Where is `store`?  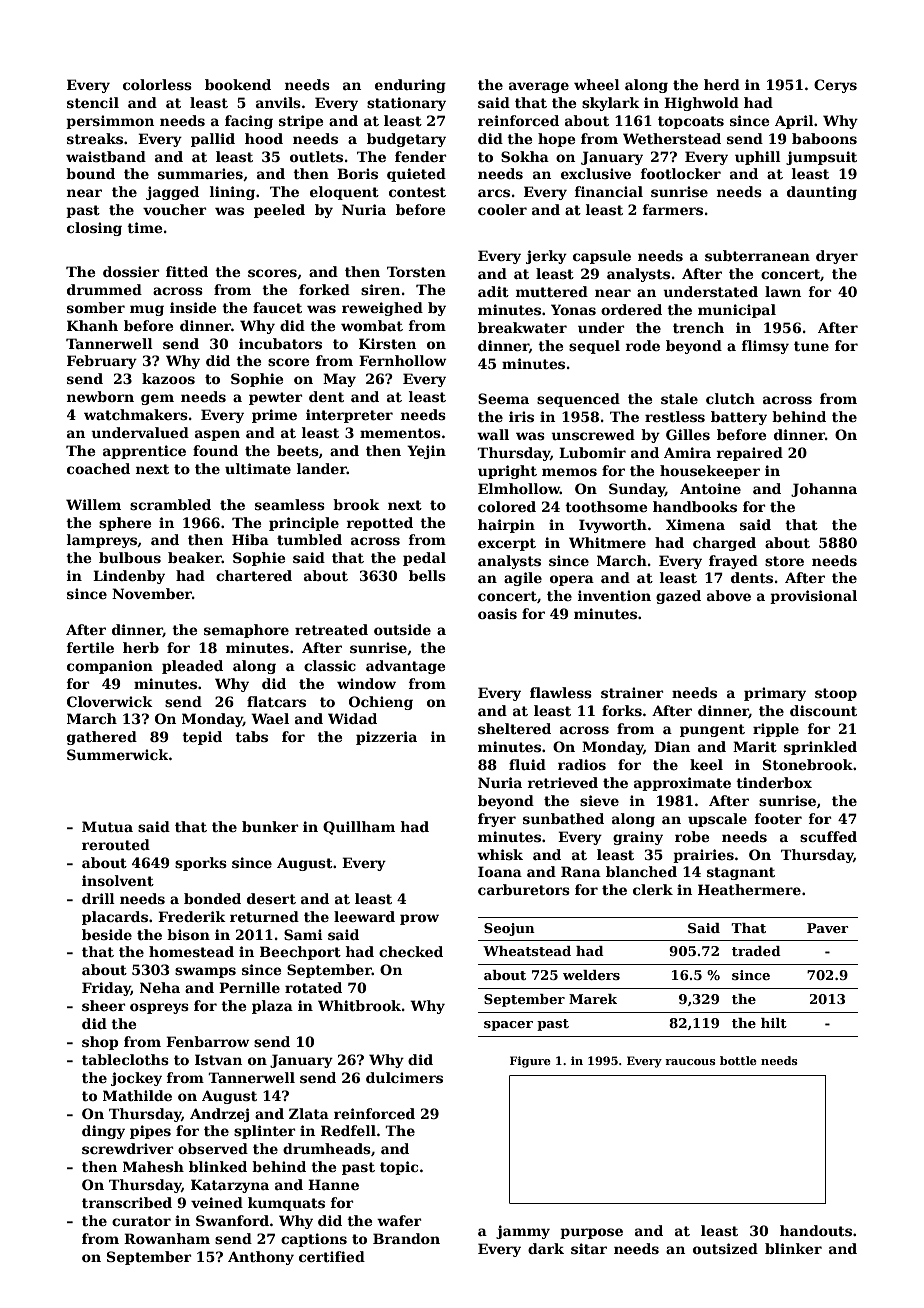 store is located at coordinates (784, 561).
